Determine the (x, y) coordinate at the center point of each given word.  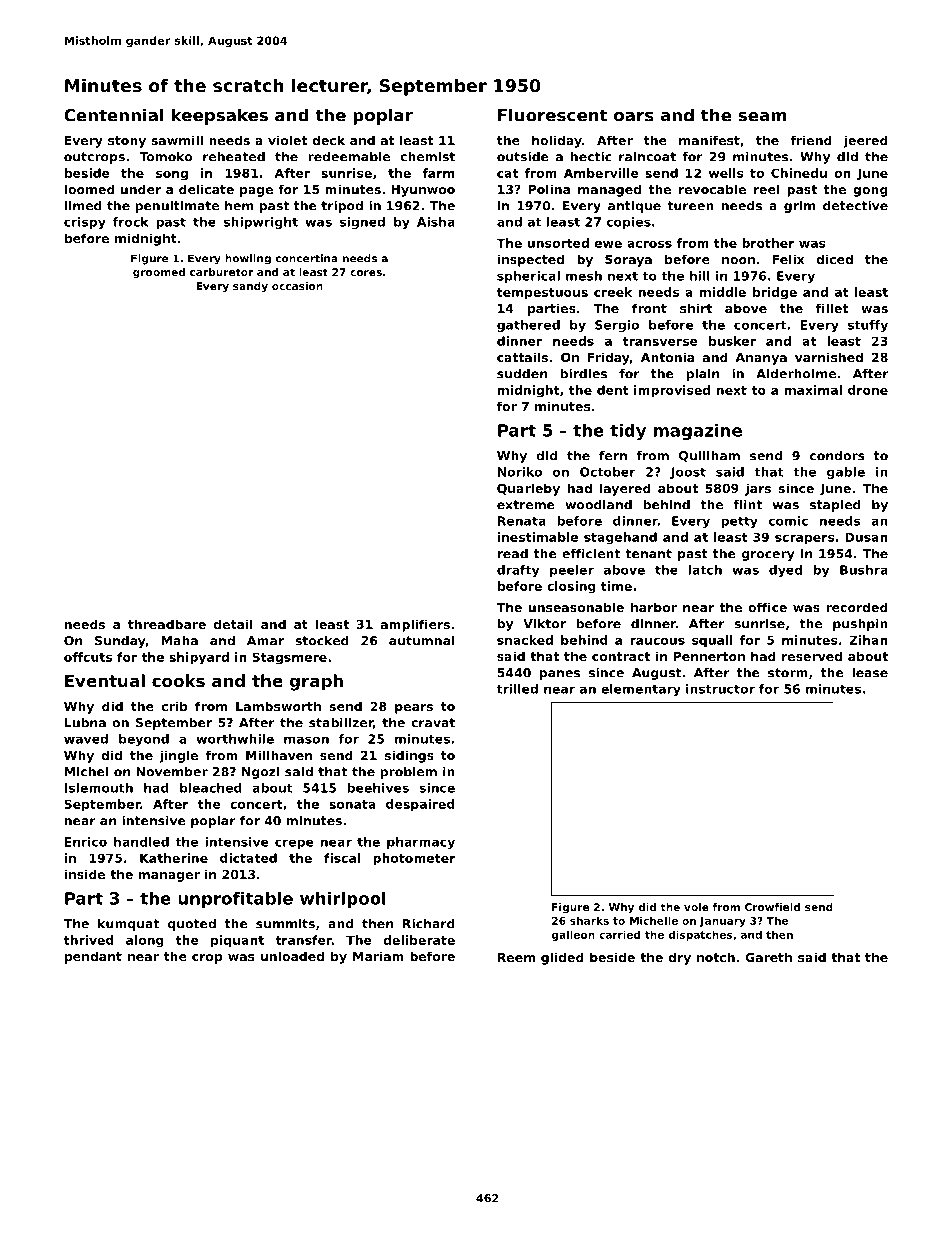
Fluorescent (552, 115)
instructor (720, 689)
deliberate (419, 940)
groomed (159, 273)
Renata (522, 521)
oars (634, 117)
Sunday (120, 642)
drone (868, 390)
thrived (89, 940)
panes (560, 675)
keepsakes (220, 116)
